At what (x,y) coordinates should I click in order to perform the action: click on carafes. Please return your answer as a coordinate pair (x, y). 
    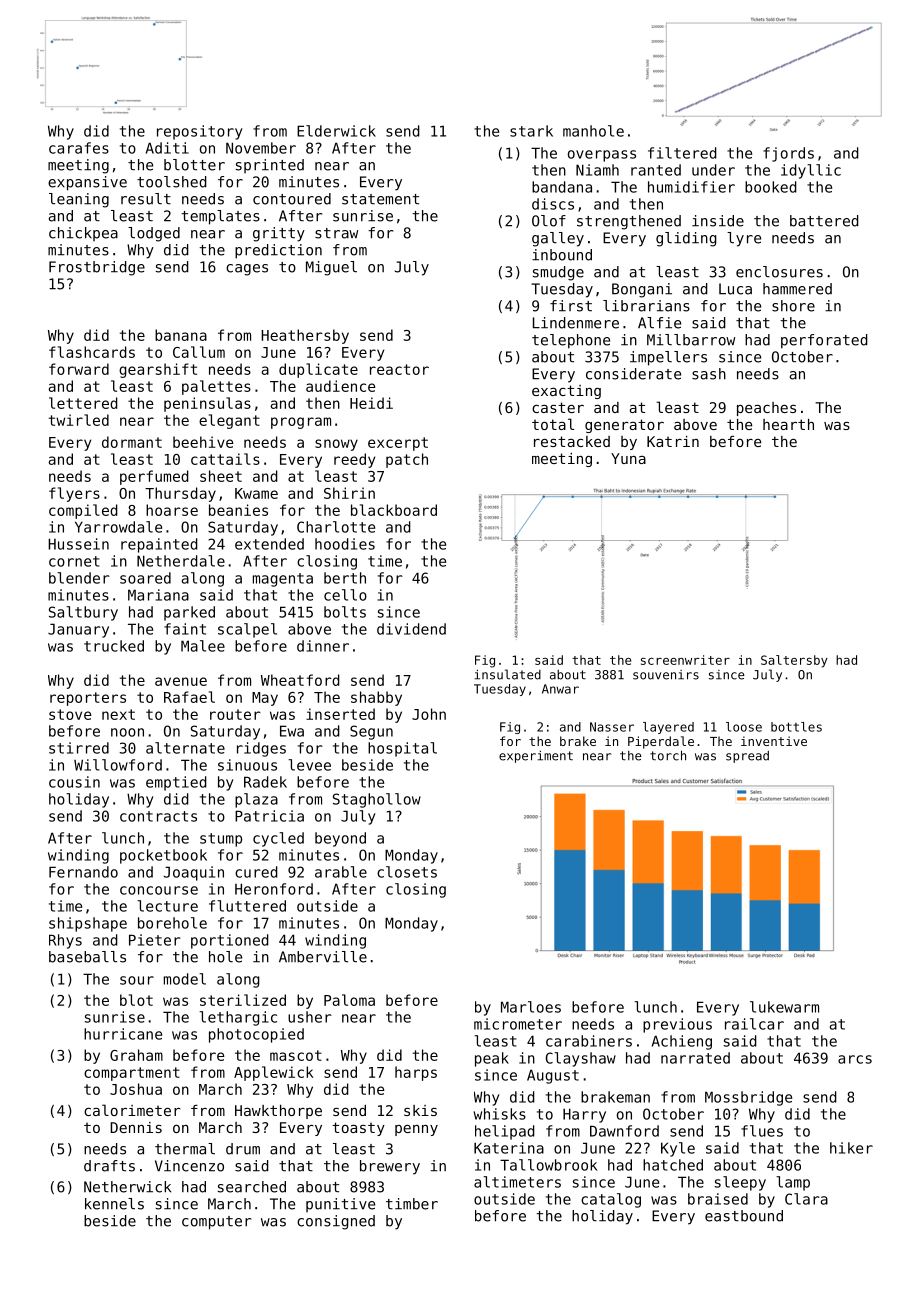
    Looking at the image, I should click on (79, 148).
